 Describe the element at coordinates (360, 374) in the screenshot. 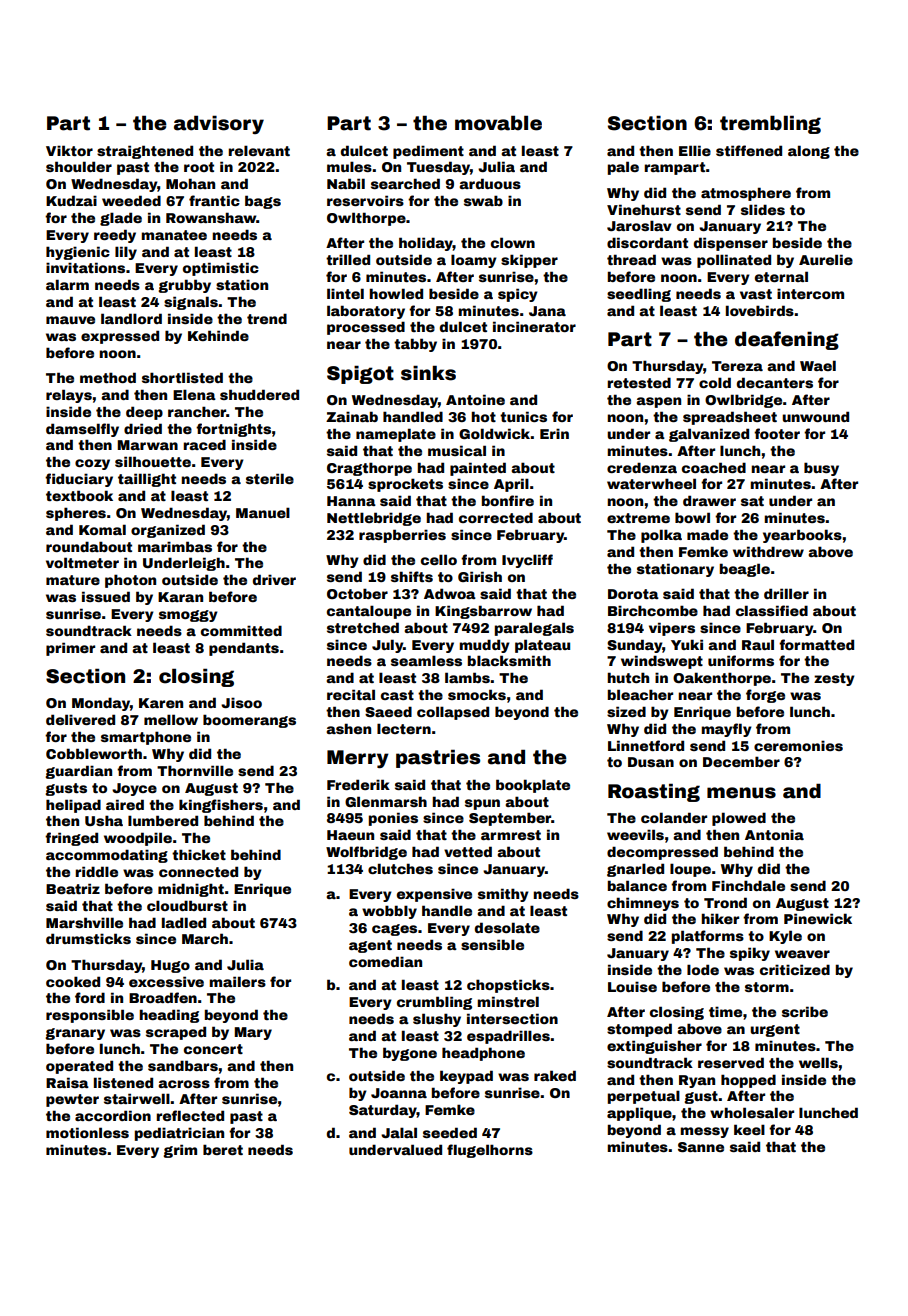

I see `Spigot` at that location.
